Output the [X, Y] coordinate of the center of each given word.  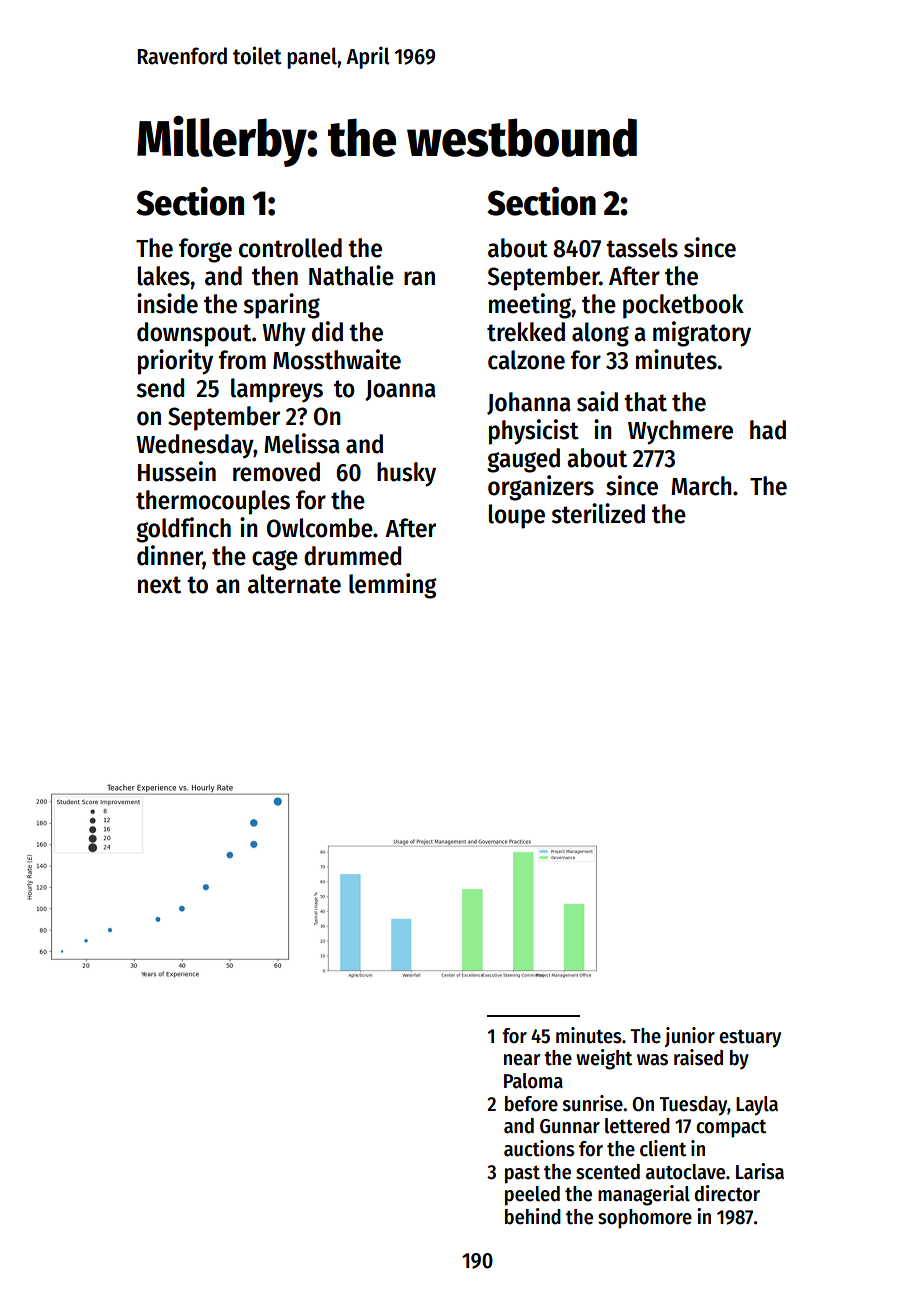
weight [604, 1059]
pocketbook [683, 306]
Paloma [533, 1081]
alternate [294, 584]
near [522, 1060]
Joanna [400, 390]
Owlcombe [320, 528]
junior [690, 1037]
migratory [702, 334]
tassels [642, 248]
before [531, 1104]
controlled [290, 248]
